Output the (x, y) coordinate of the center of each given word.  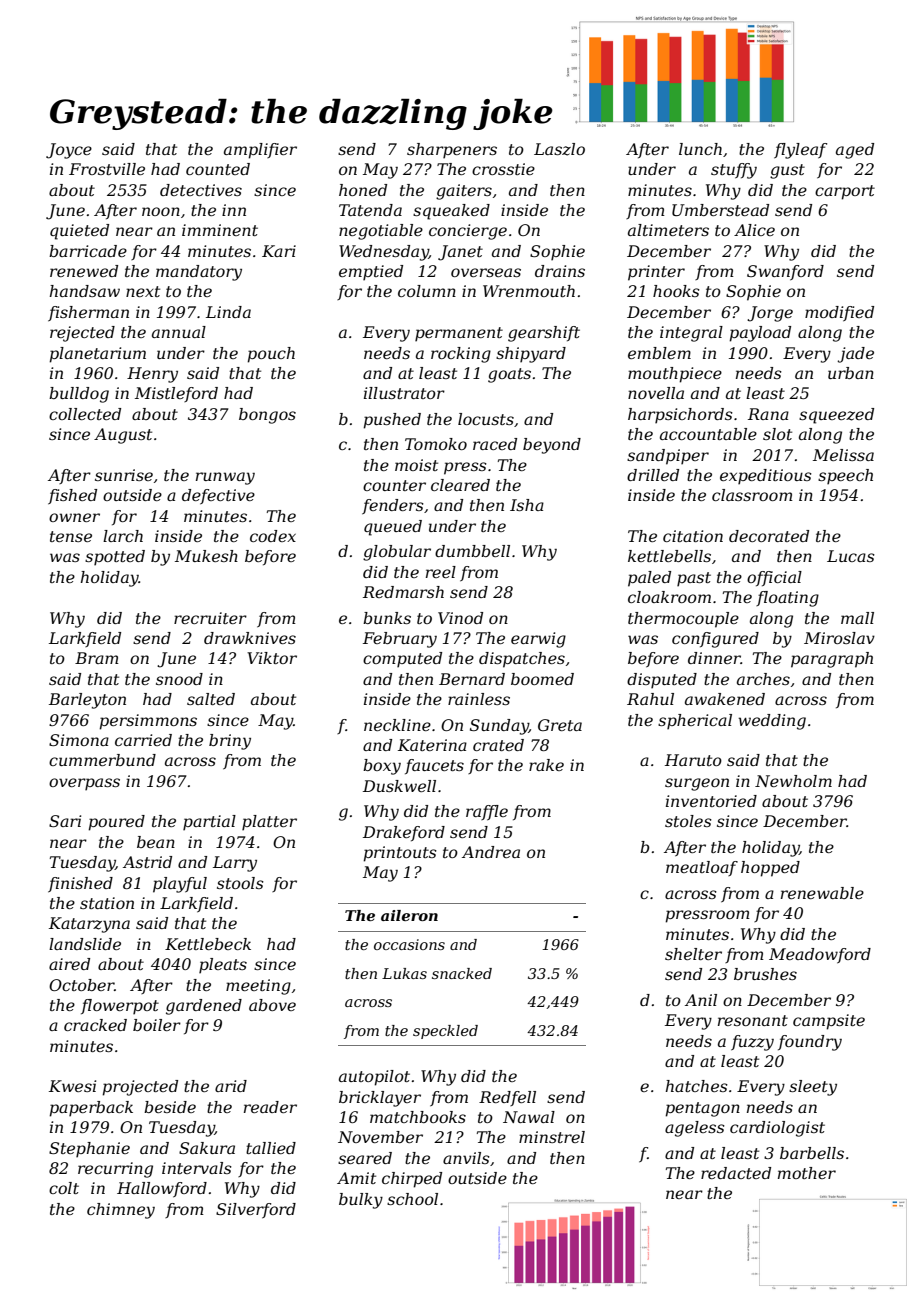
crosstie (503, 169)
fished (72, 496)
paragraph (832, 660)
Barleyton (87, 701)
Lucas (851, 556)
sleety (813, 1088)
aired (69, 964)
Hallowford (162, 1189)
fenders (393, 506)
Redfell (507, 1098)
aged (855, 151)
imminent (220, 230)
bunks (387, 618)
